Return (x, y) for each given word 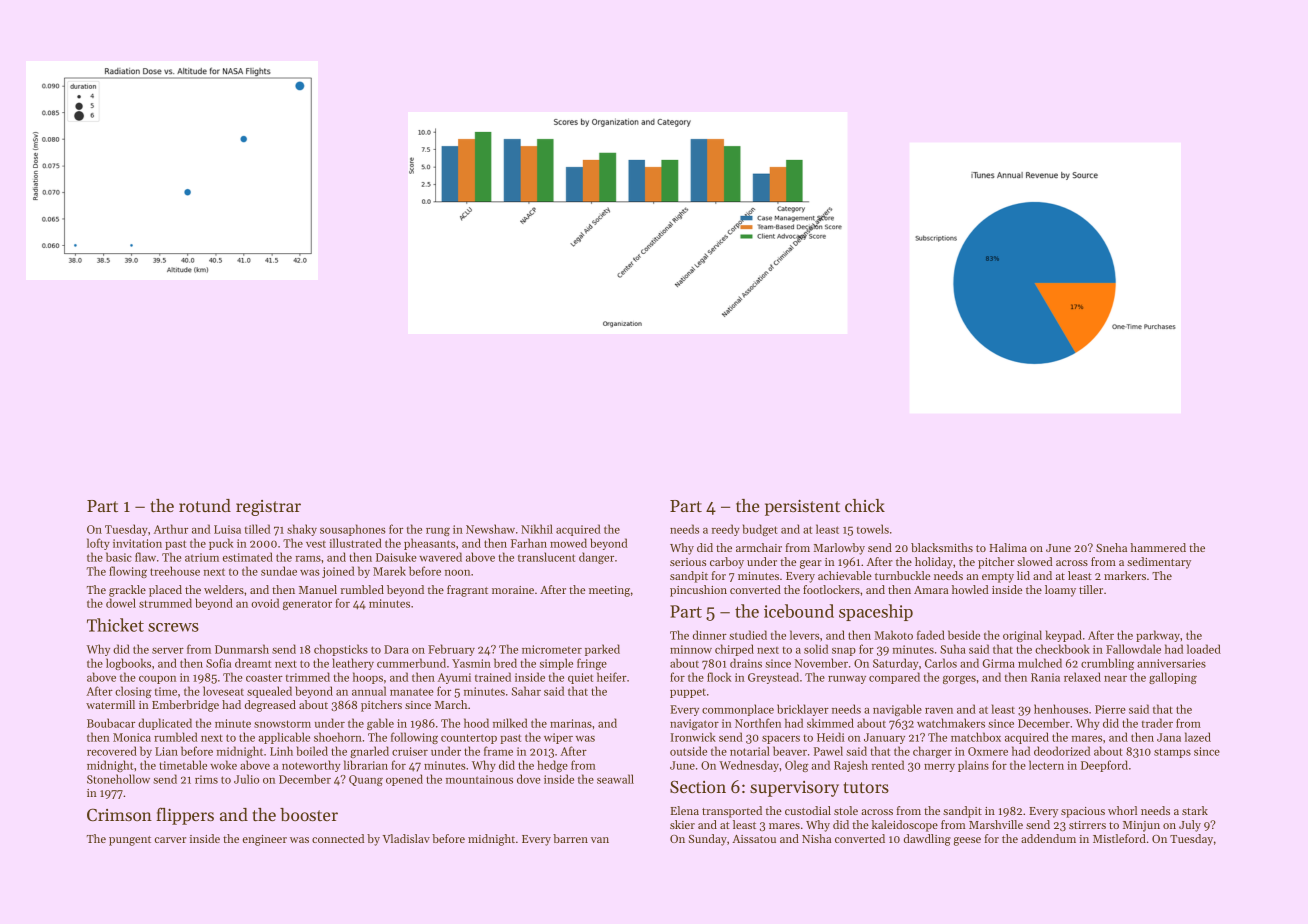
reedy (726, 530)
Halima (1008, 547)
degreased (270, 706)
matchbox (976, 737)
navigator (694, 724)
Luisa (227, 529)
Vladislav (406, 838)
